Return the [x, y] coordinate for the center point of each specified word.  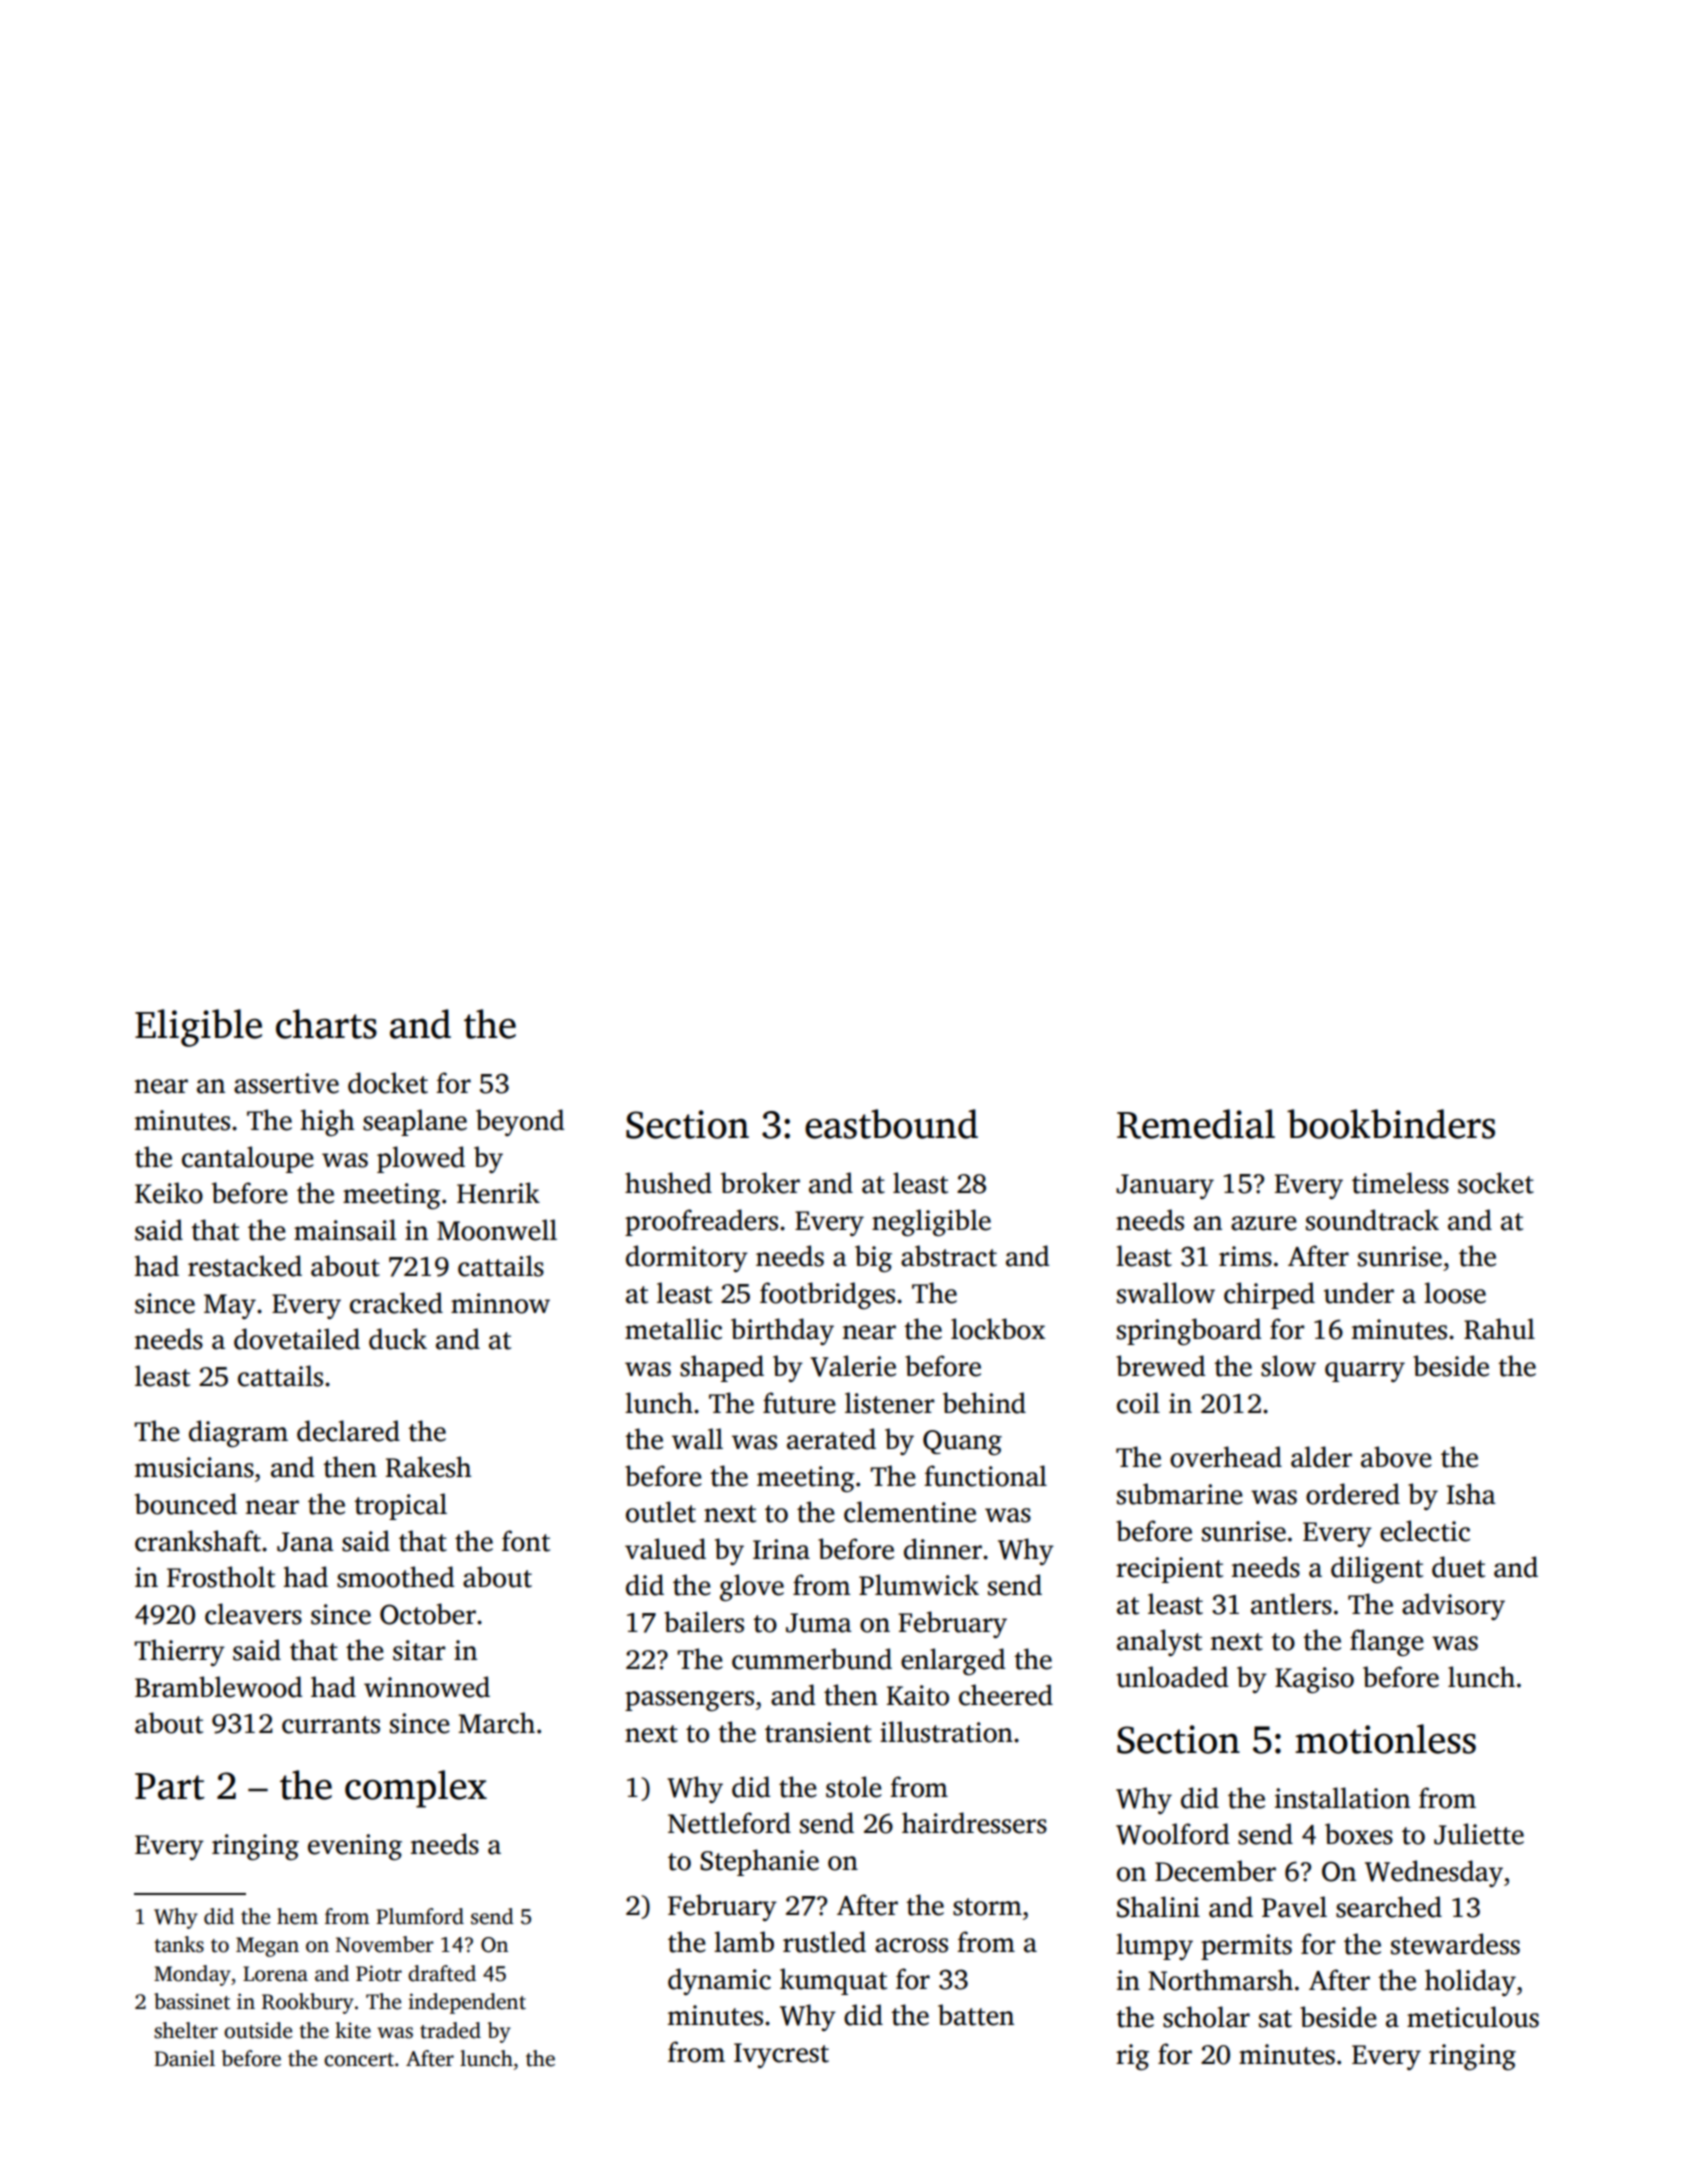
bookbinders [1391, 1124]
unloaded [1172, 1677]
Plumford [420, 1916]
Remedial [1196, 1124]
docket [388, 1083]
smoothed [395, 1577]
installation [1342, 1798]
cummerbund [812, 1659]
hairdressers [974, 1823]
